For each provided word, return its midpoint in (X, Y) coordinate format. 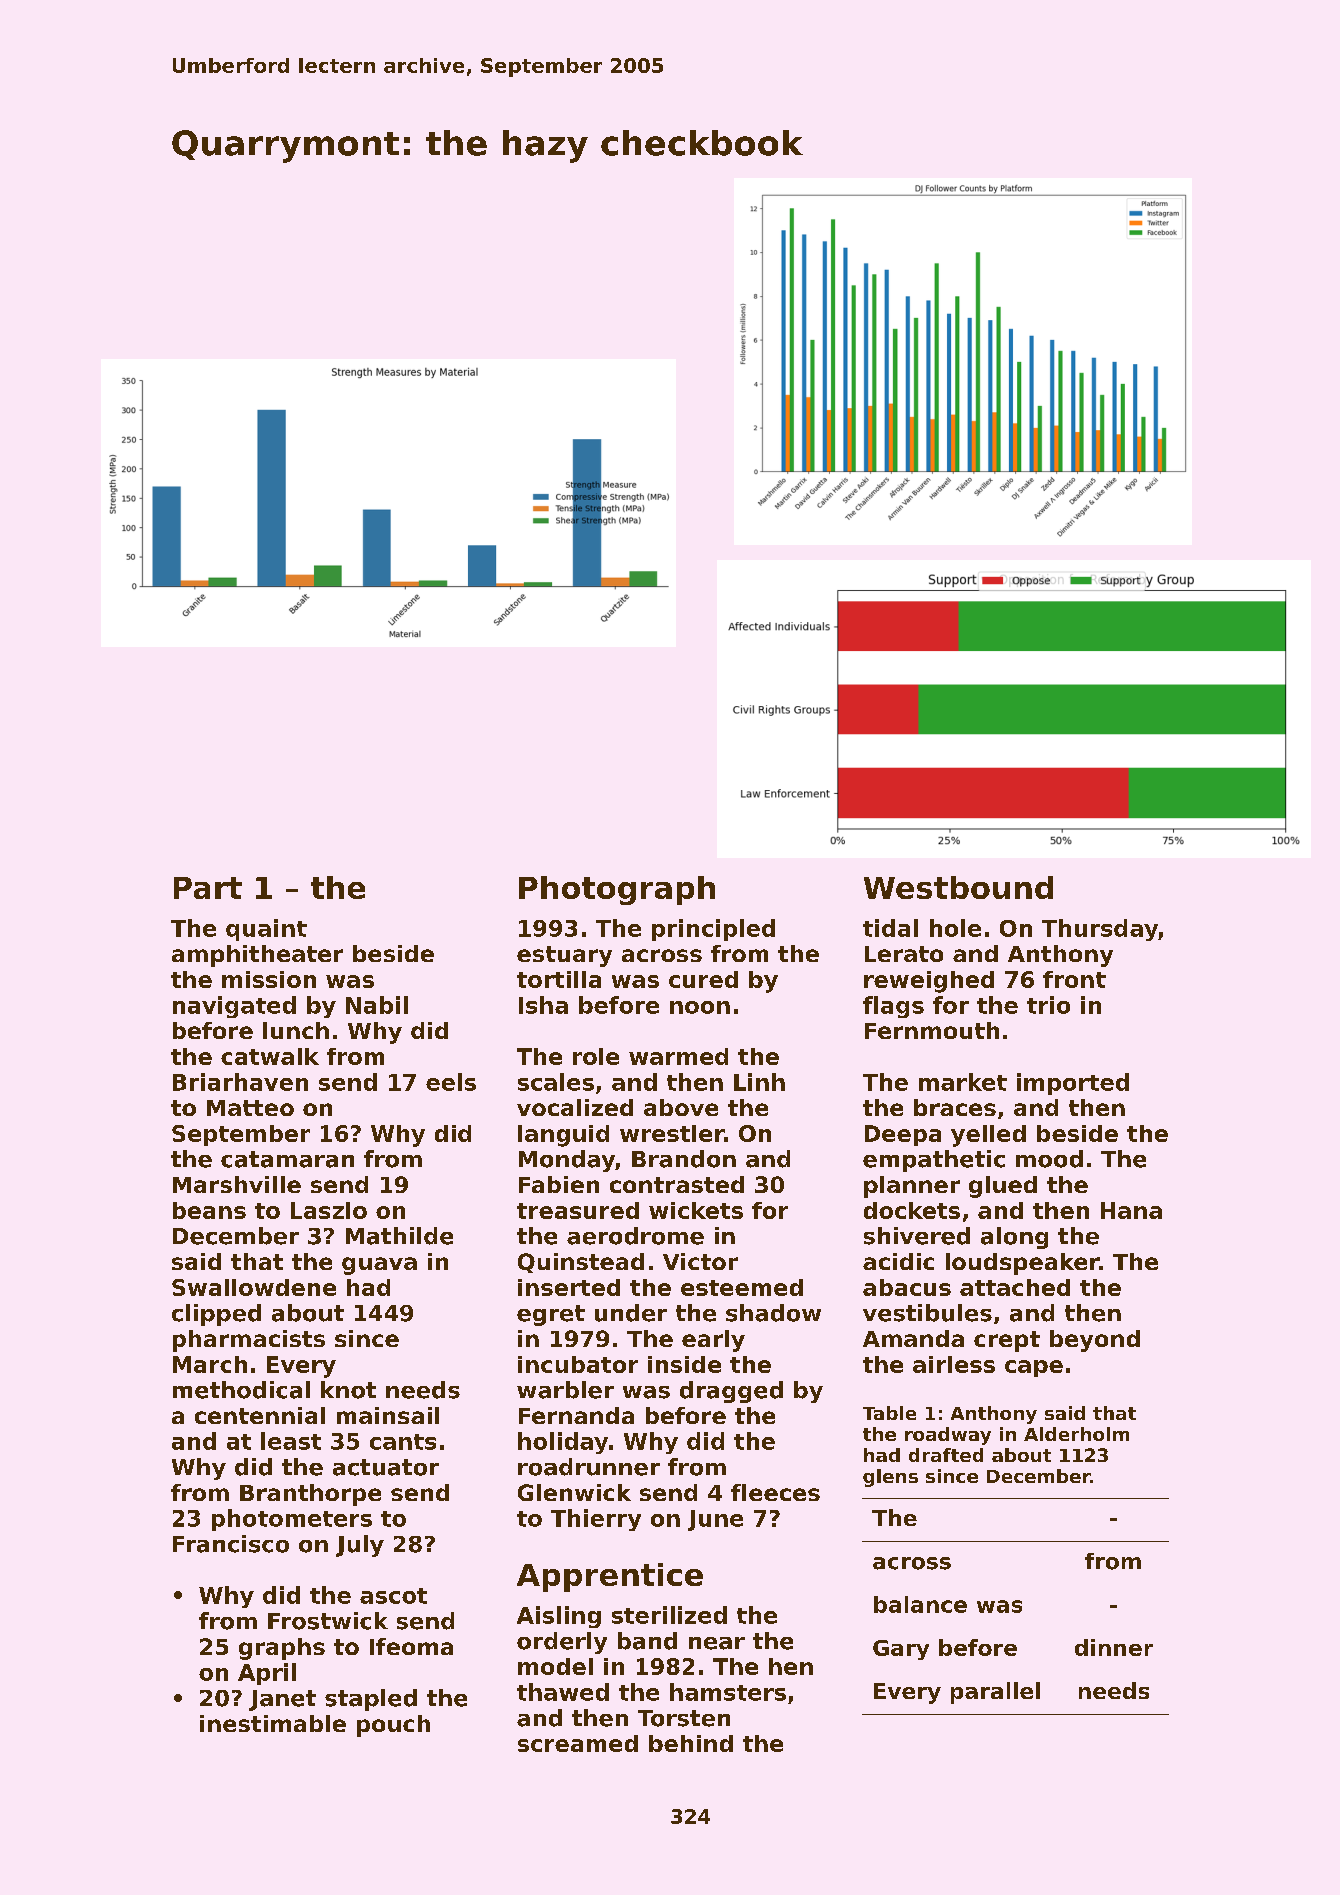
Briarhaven (240, 1082)
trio (1048, 1005)
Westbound (958, 887)
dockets (912, 1210)
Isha (543, 1005)
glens (890, 1478)
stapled (371, 1700)
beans (209, 1210)
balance (920, 1604)
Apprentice (610, 1577)
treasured (578, 1210)
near (717, 1643)
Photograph (617, 890)
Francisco (231, 1544)
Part (208, 888)
